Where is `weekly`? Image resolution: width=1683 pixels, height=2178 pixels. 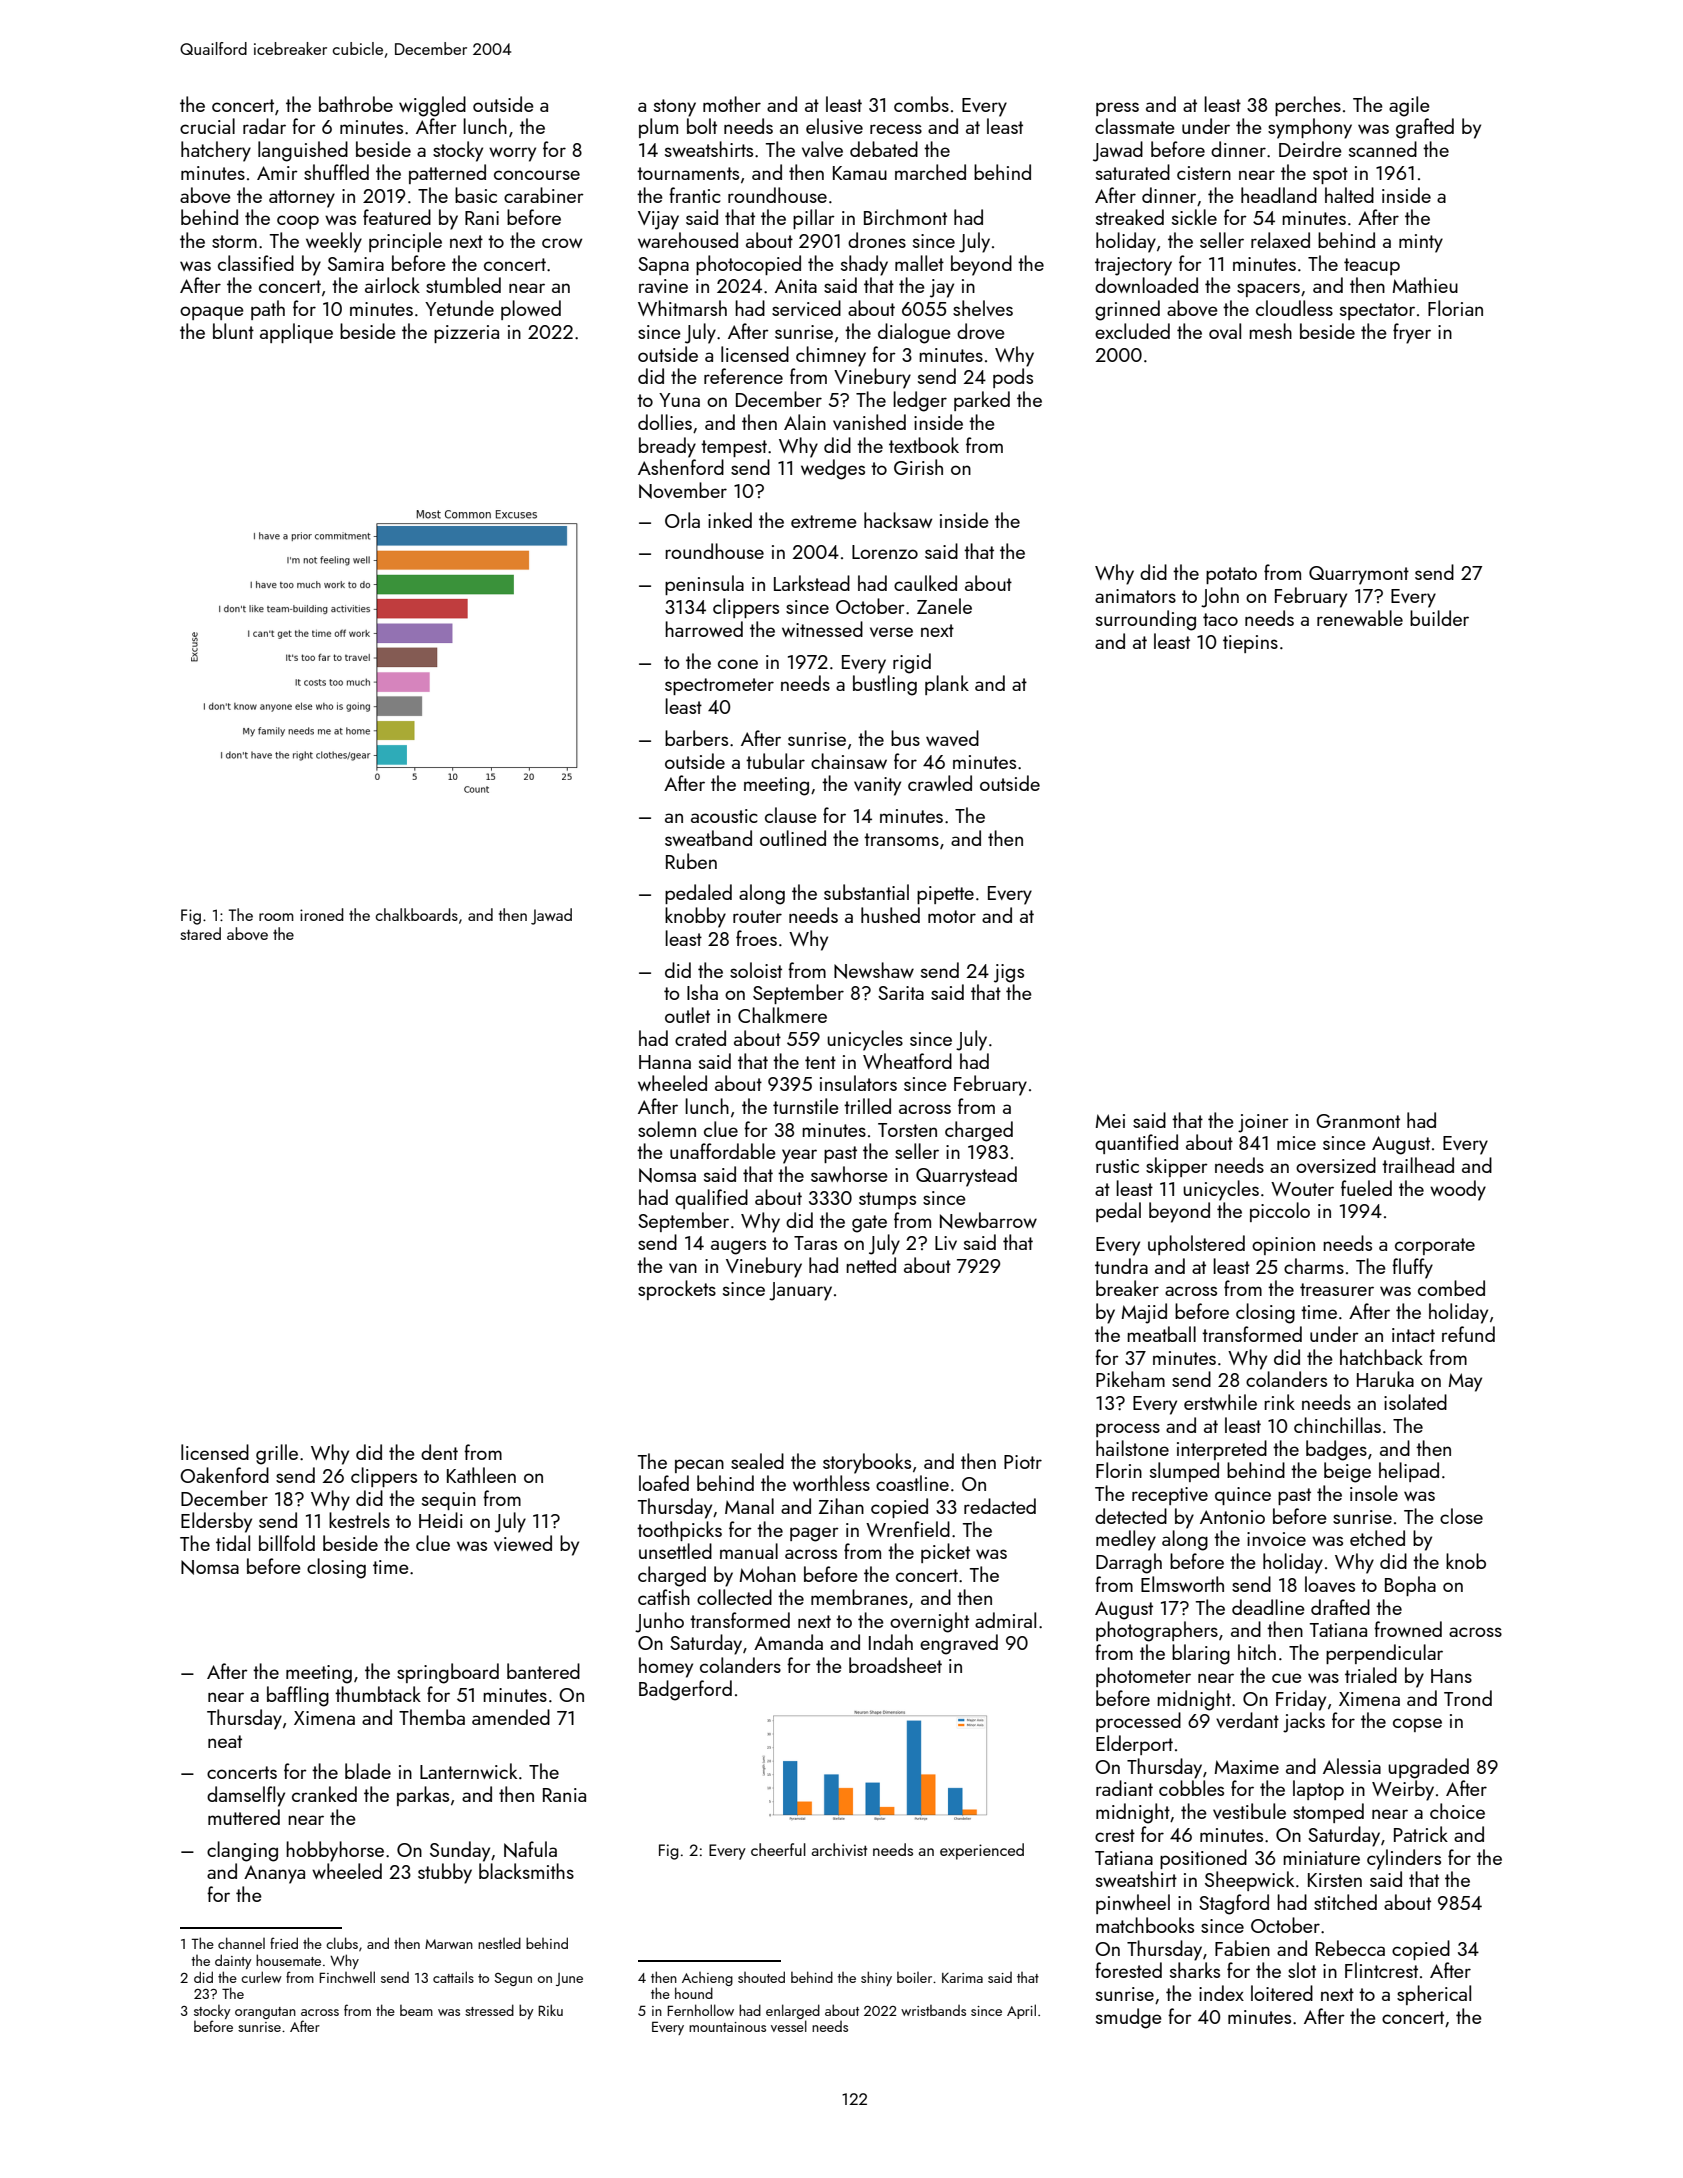
weekly is located at coordinates (334, 242).
